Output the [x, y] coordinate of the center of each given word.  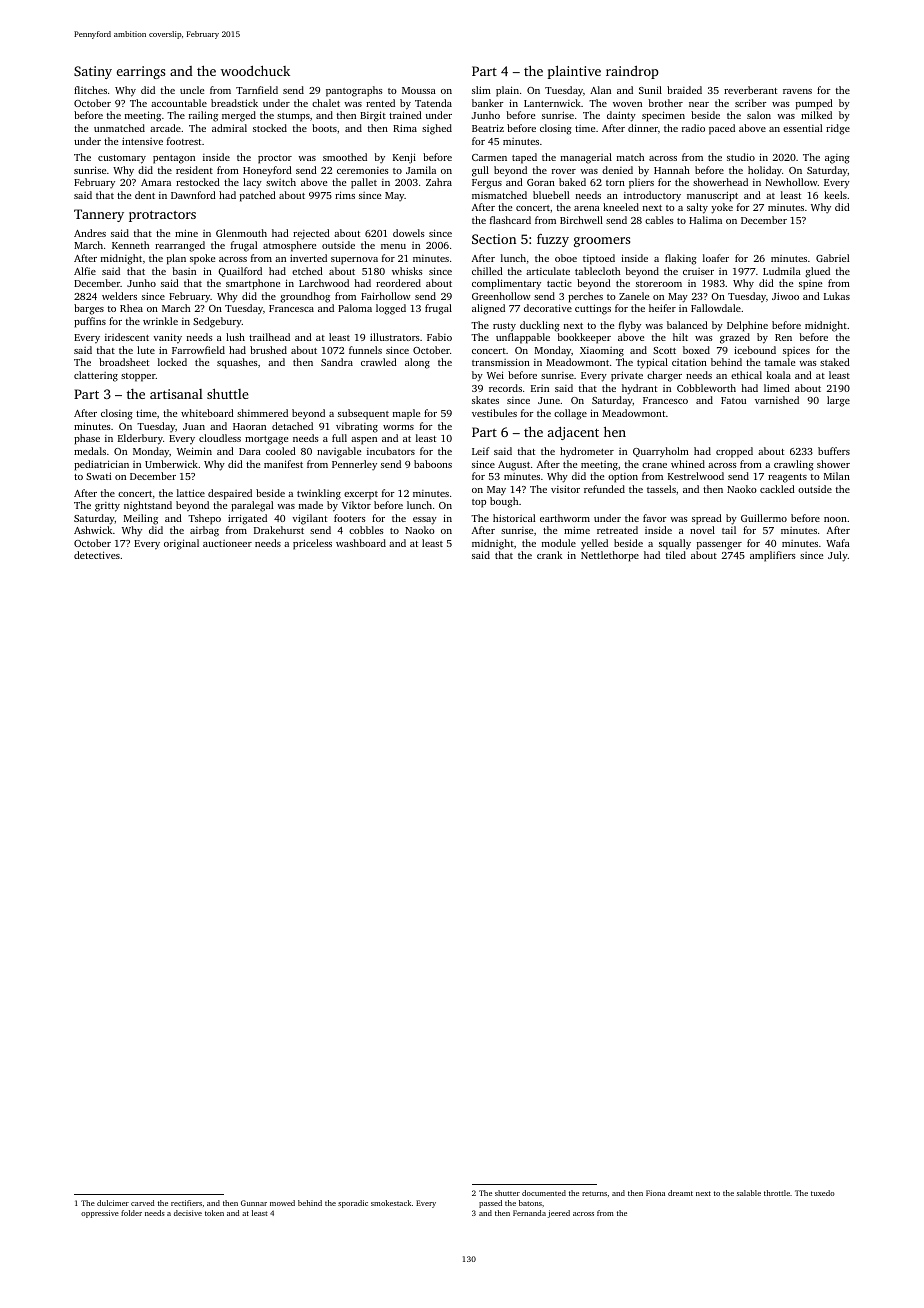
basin [184, 271]
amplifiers [773, 556]
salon [759, 115]
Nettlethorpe [610, 556]
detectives [97, 555]
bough [504, 502]
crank [549, 555]
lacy [252, 183]
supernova [354, 261]
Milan [837, 476]
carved [143, 1203]
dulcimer [113, 1203]
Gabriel [832, 258]
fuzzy [553, 240]
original [181, 544]
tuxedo [823, 1193]
